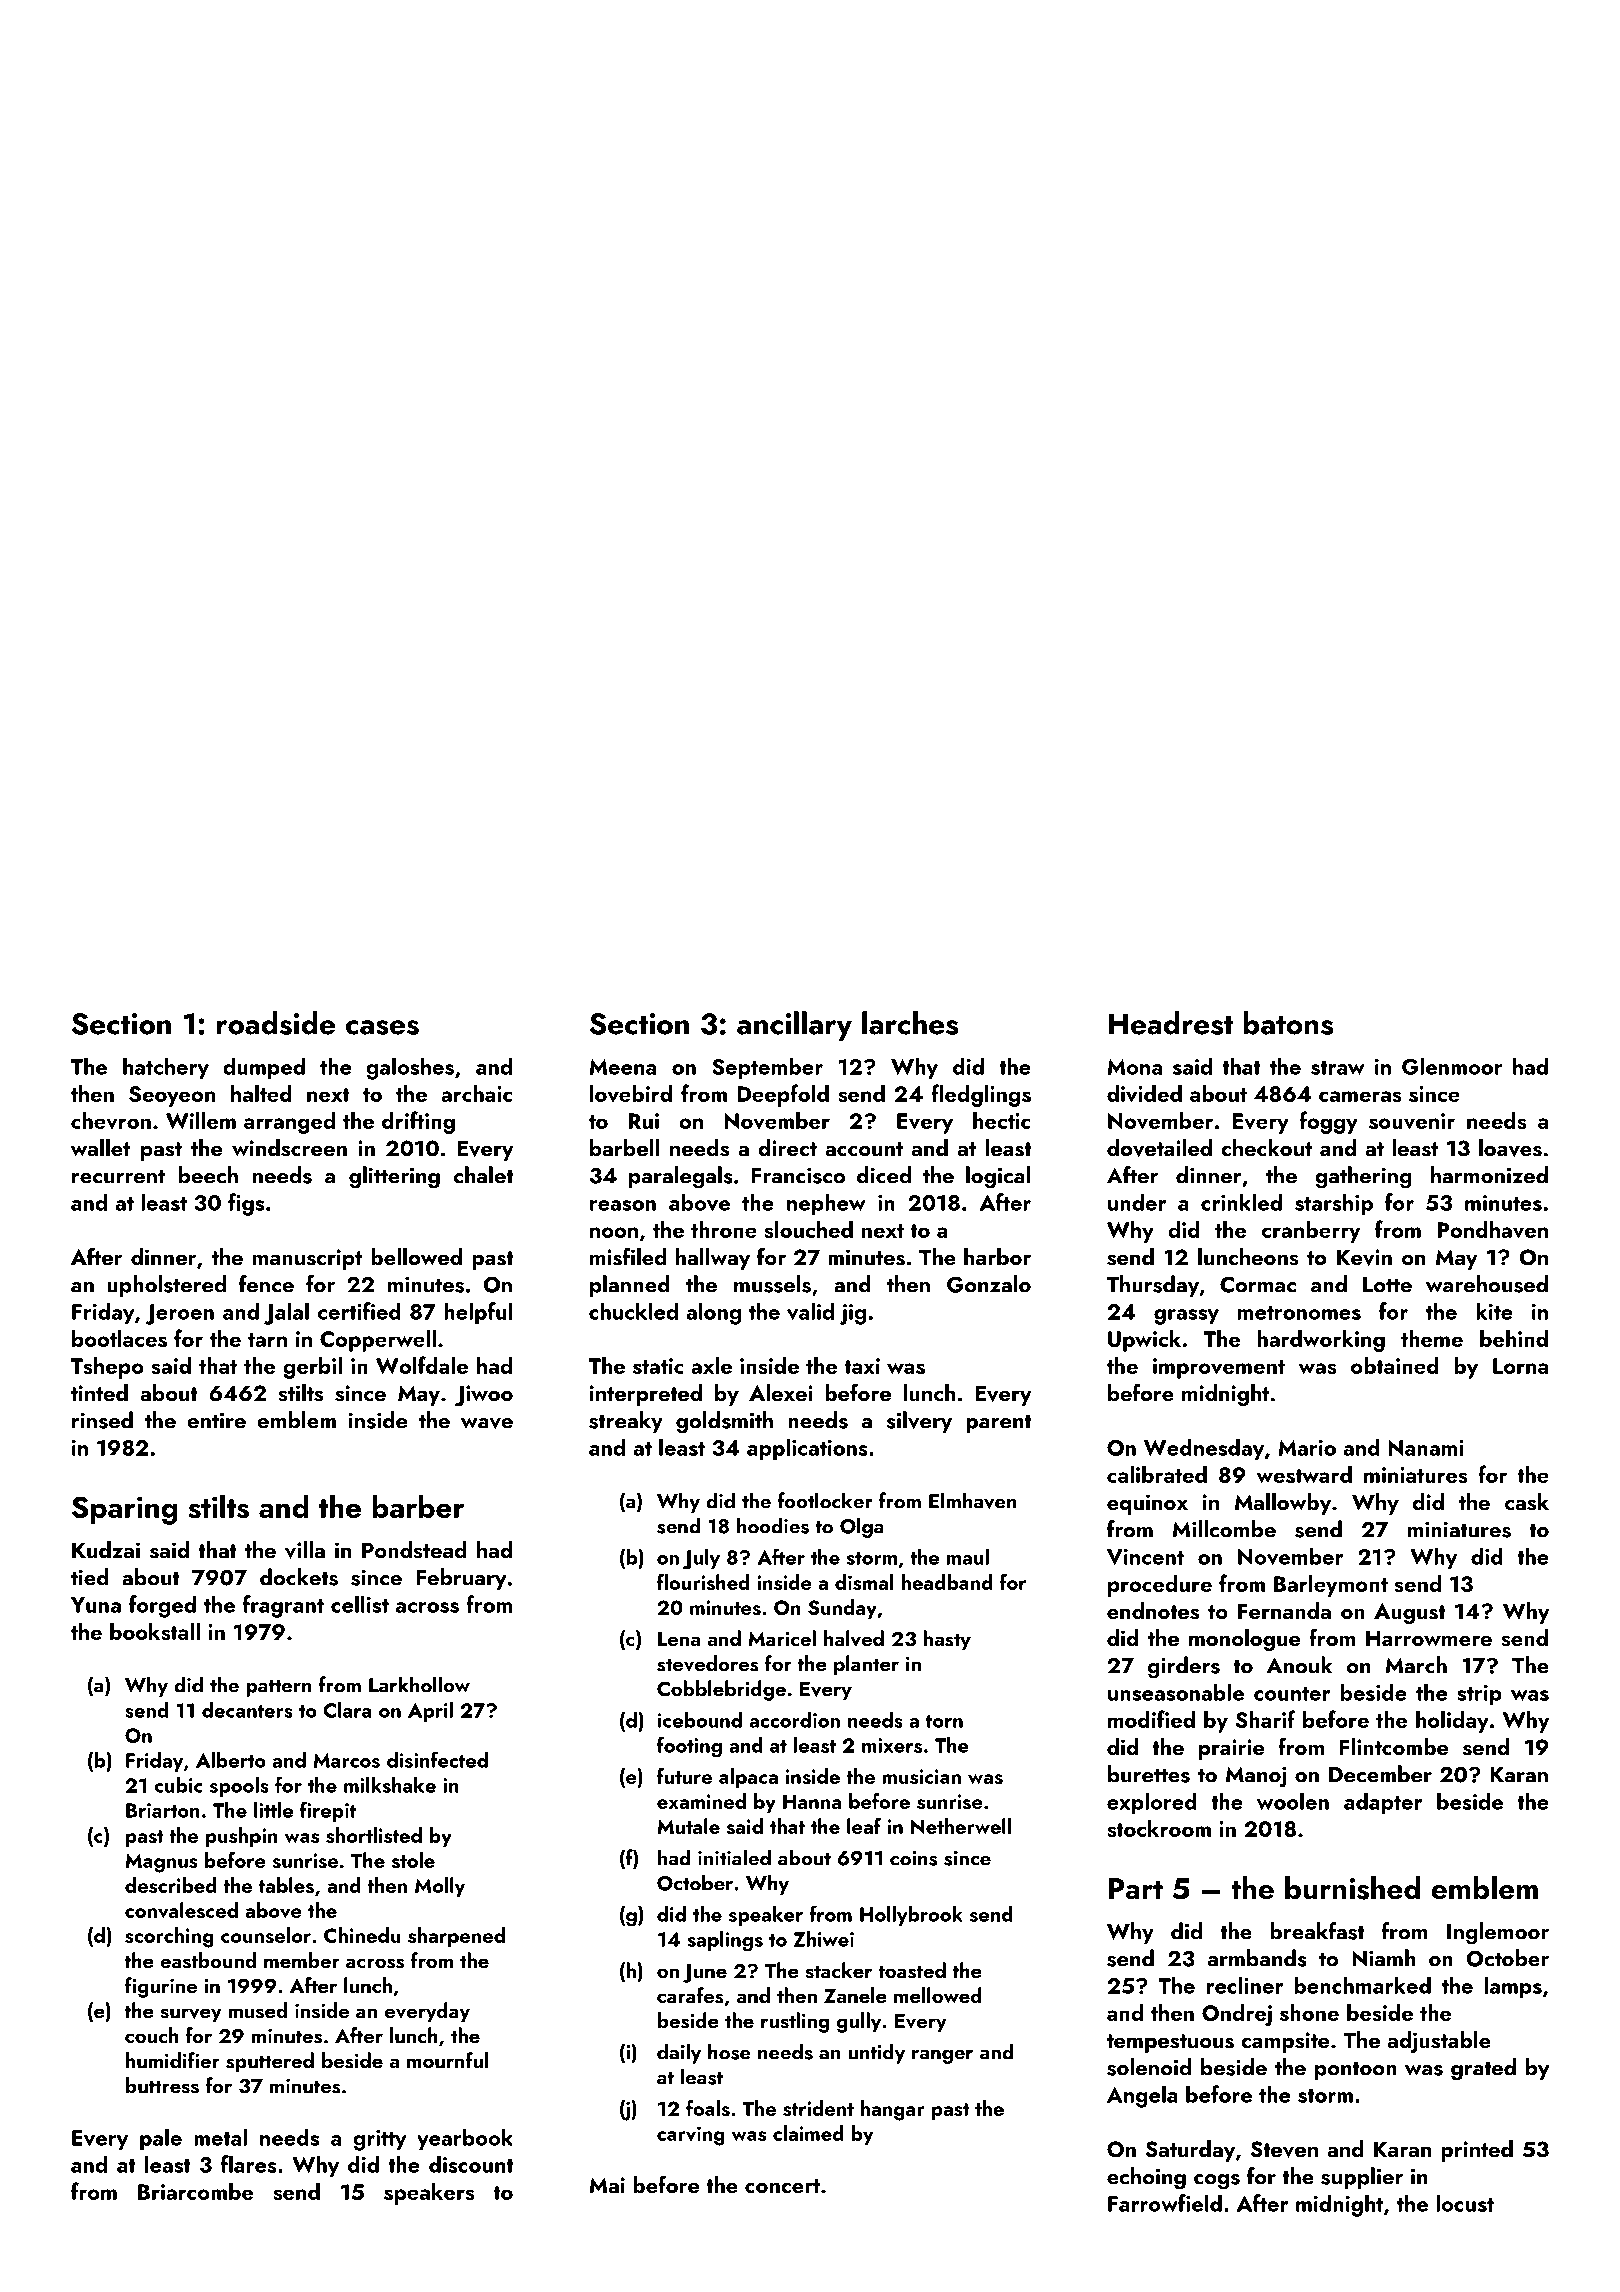 This screenshot has width=1620, height=2292. I want to click on Meena, so click(622, 1067).
